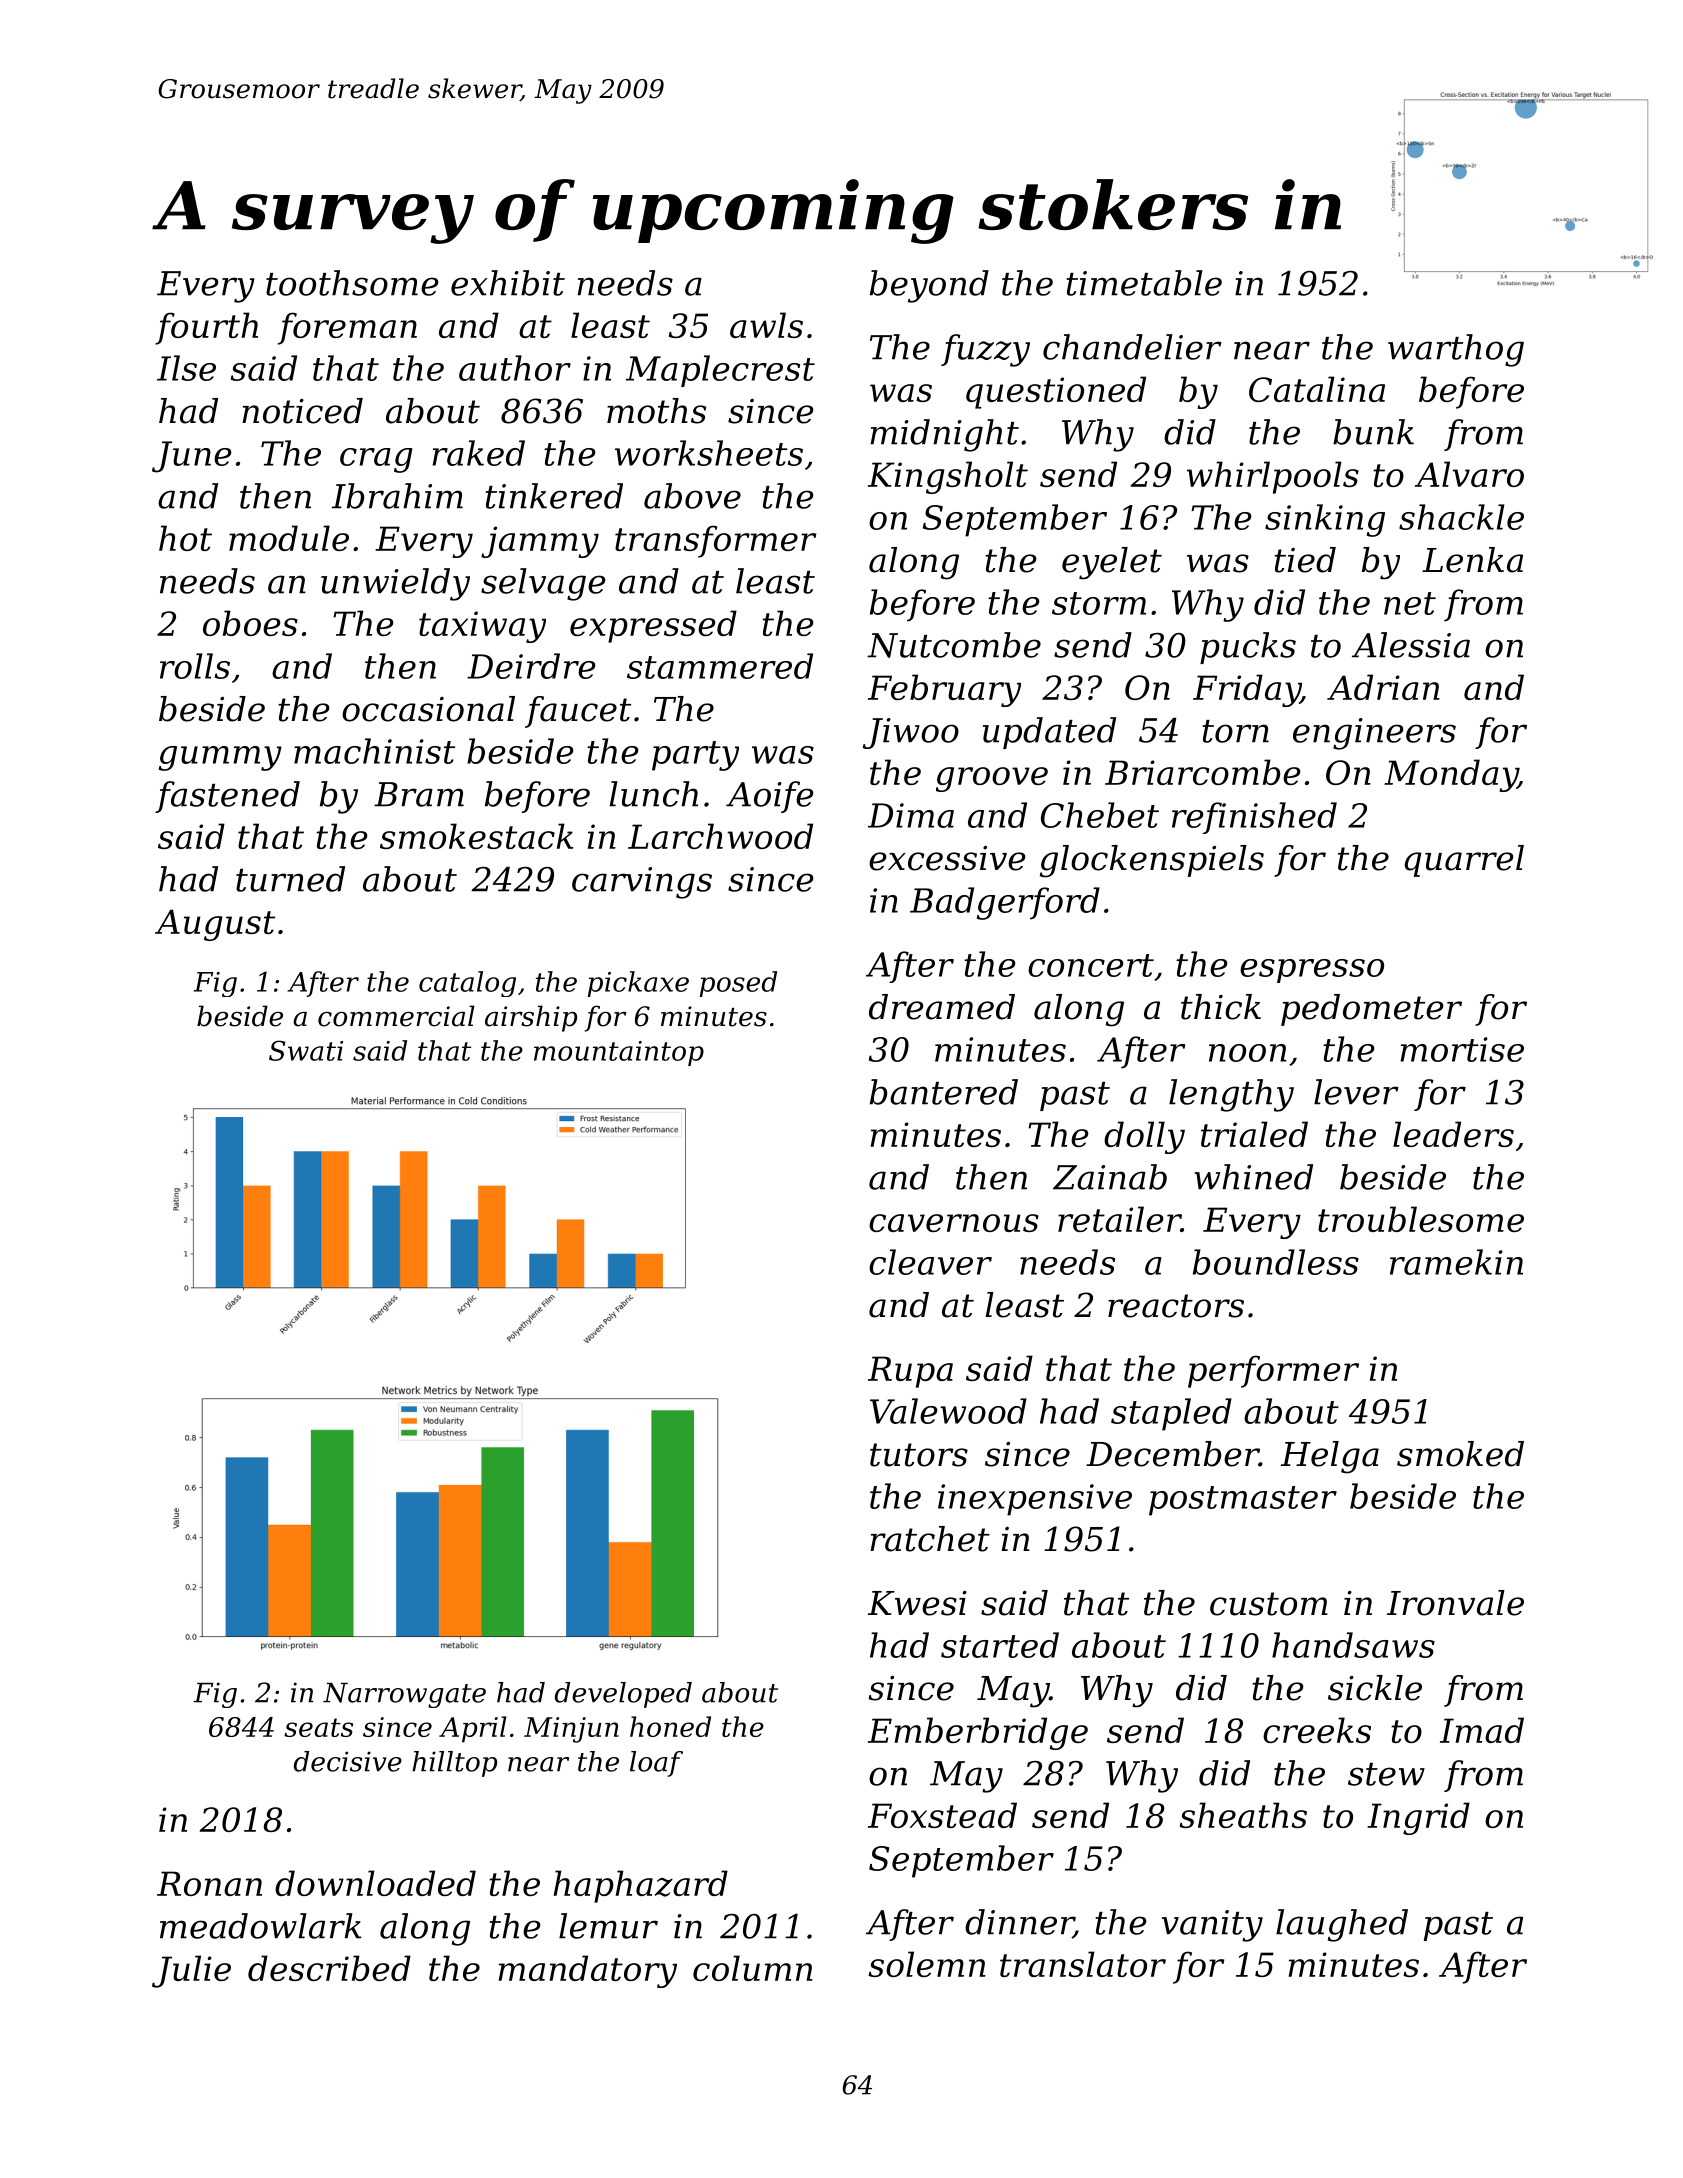  Describe the element at coordinates (375, 1883) in the page. I see `downloaded` at that location.
